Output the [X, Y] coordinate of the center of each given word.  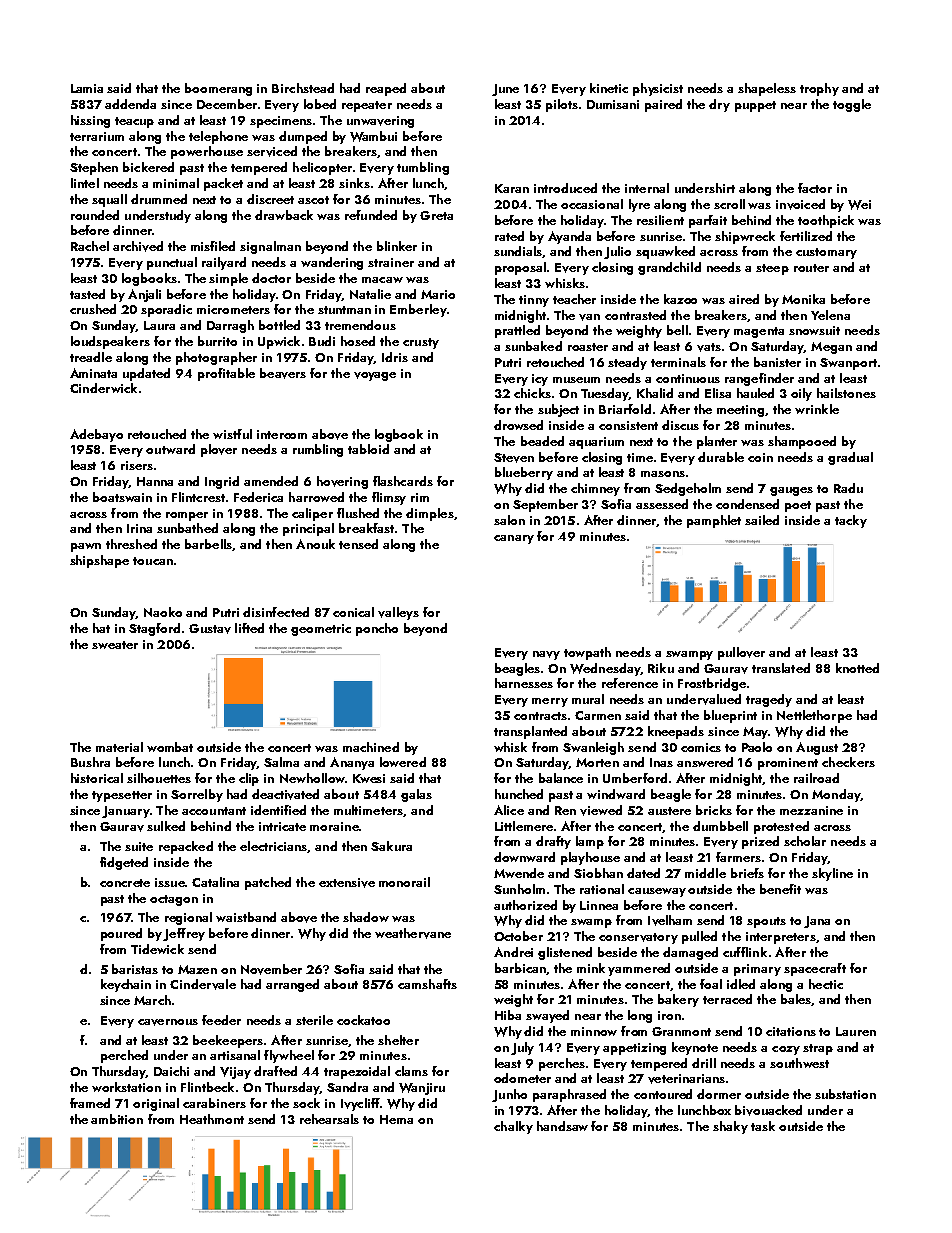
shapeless [767, 89]
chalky [513, 1127]
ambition [117, 1119]
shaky [730, 1127]
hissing [90, 121]
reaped [386, 89]
